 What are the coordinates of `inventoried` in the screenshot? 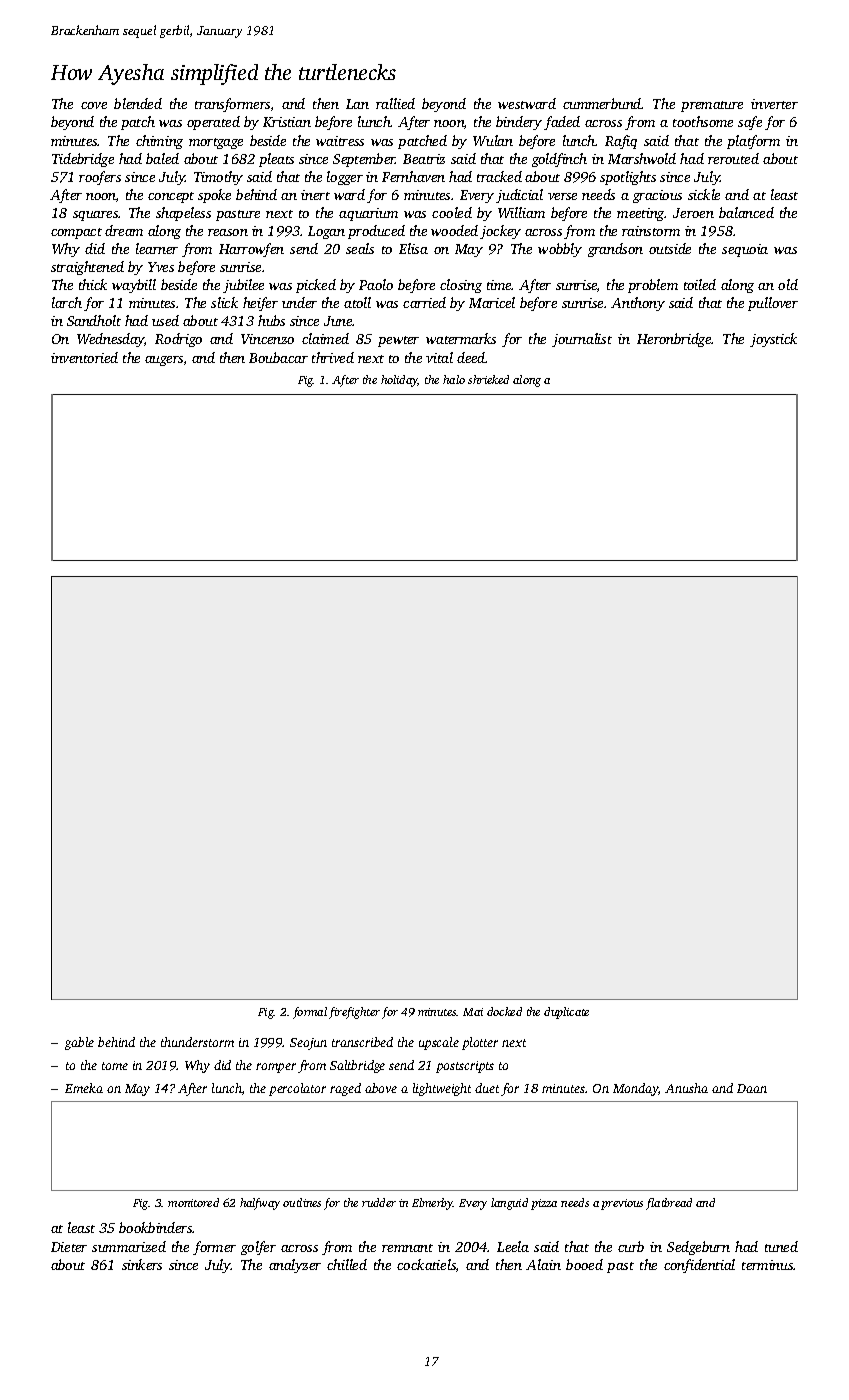 It's located at (84, 357).
